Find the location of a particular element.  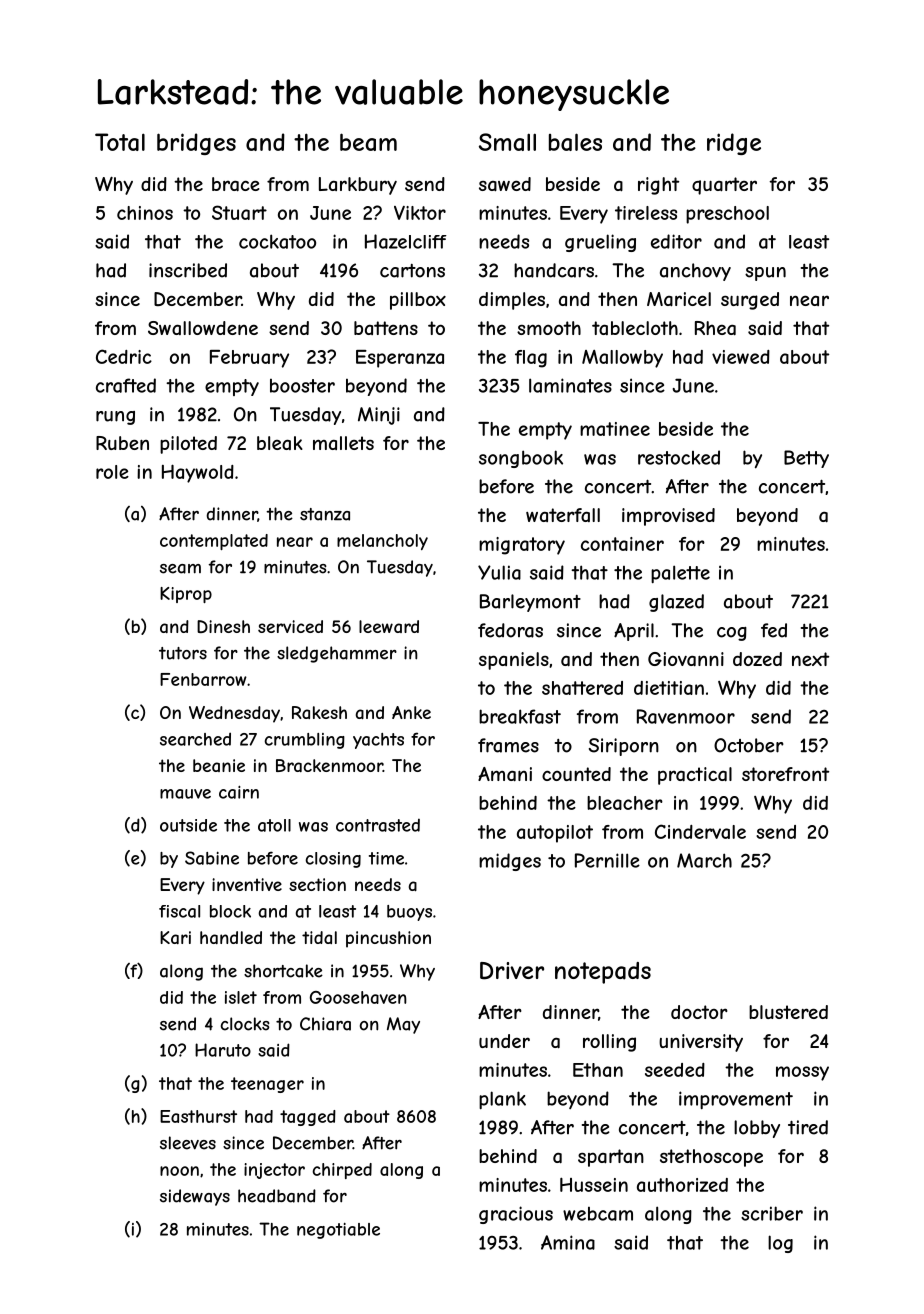

next is located at coordinates (810, 659).
